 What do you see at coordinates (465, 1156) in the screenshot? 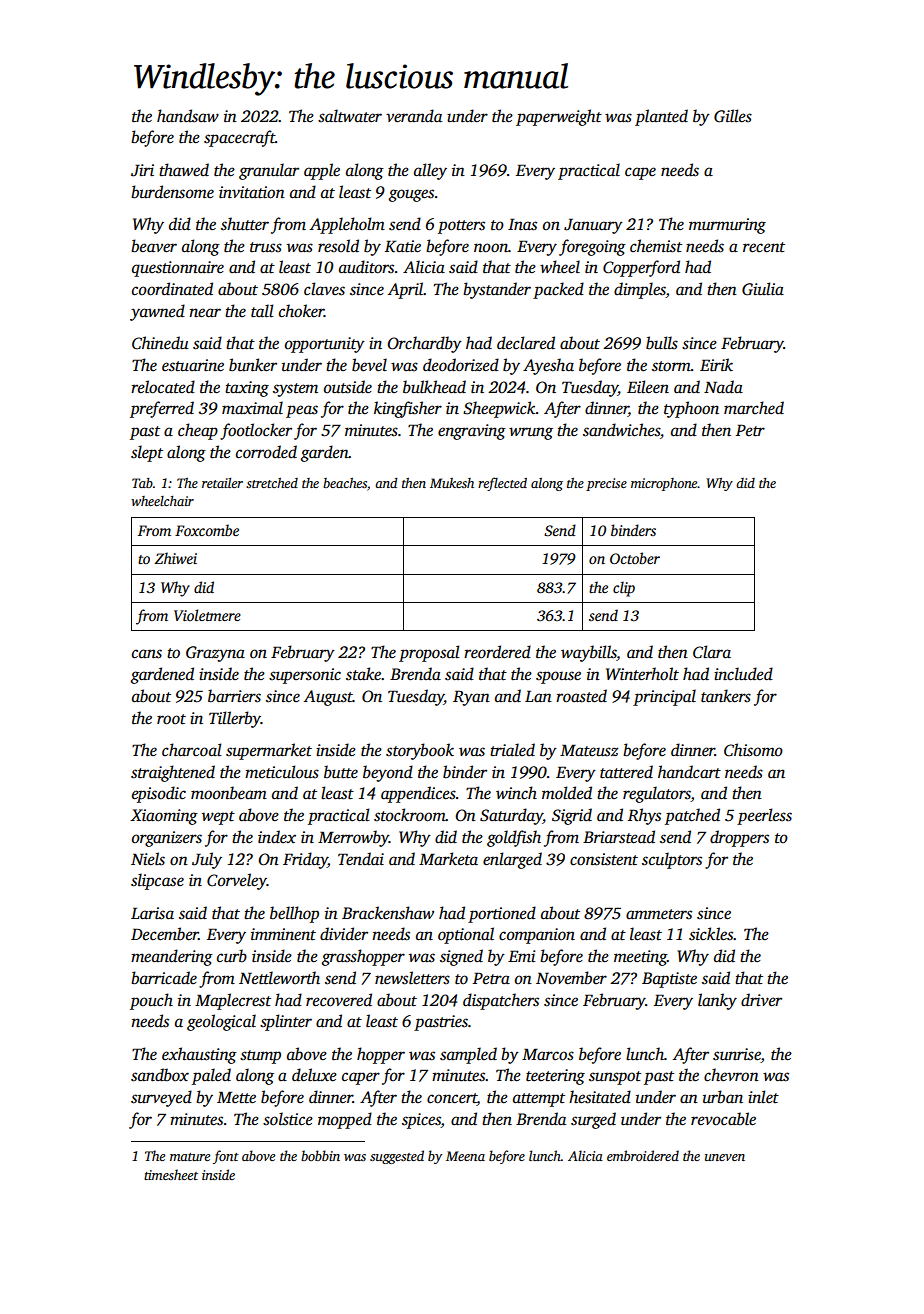
I see `Meena` at bounding box center [465, 1156].
